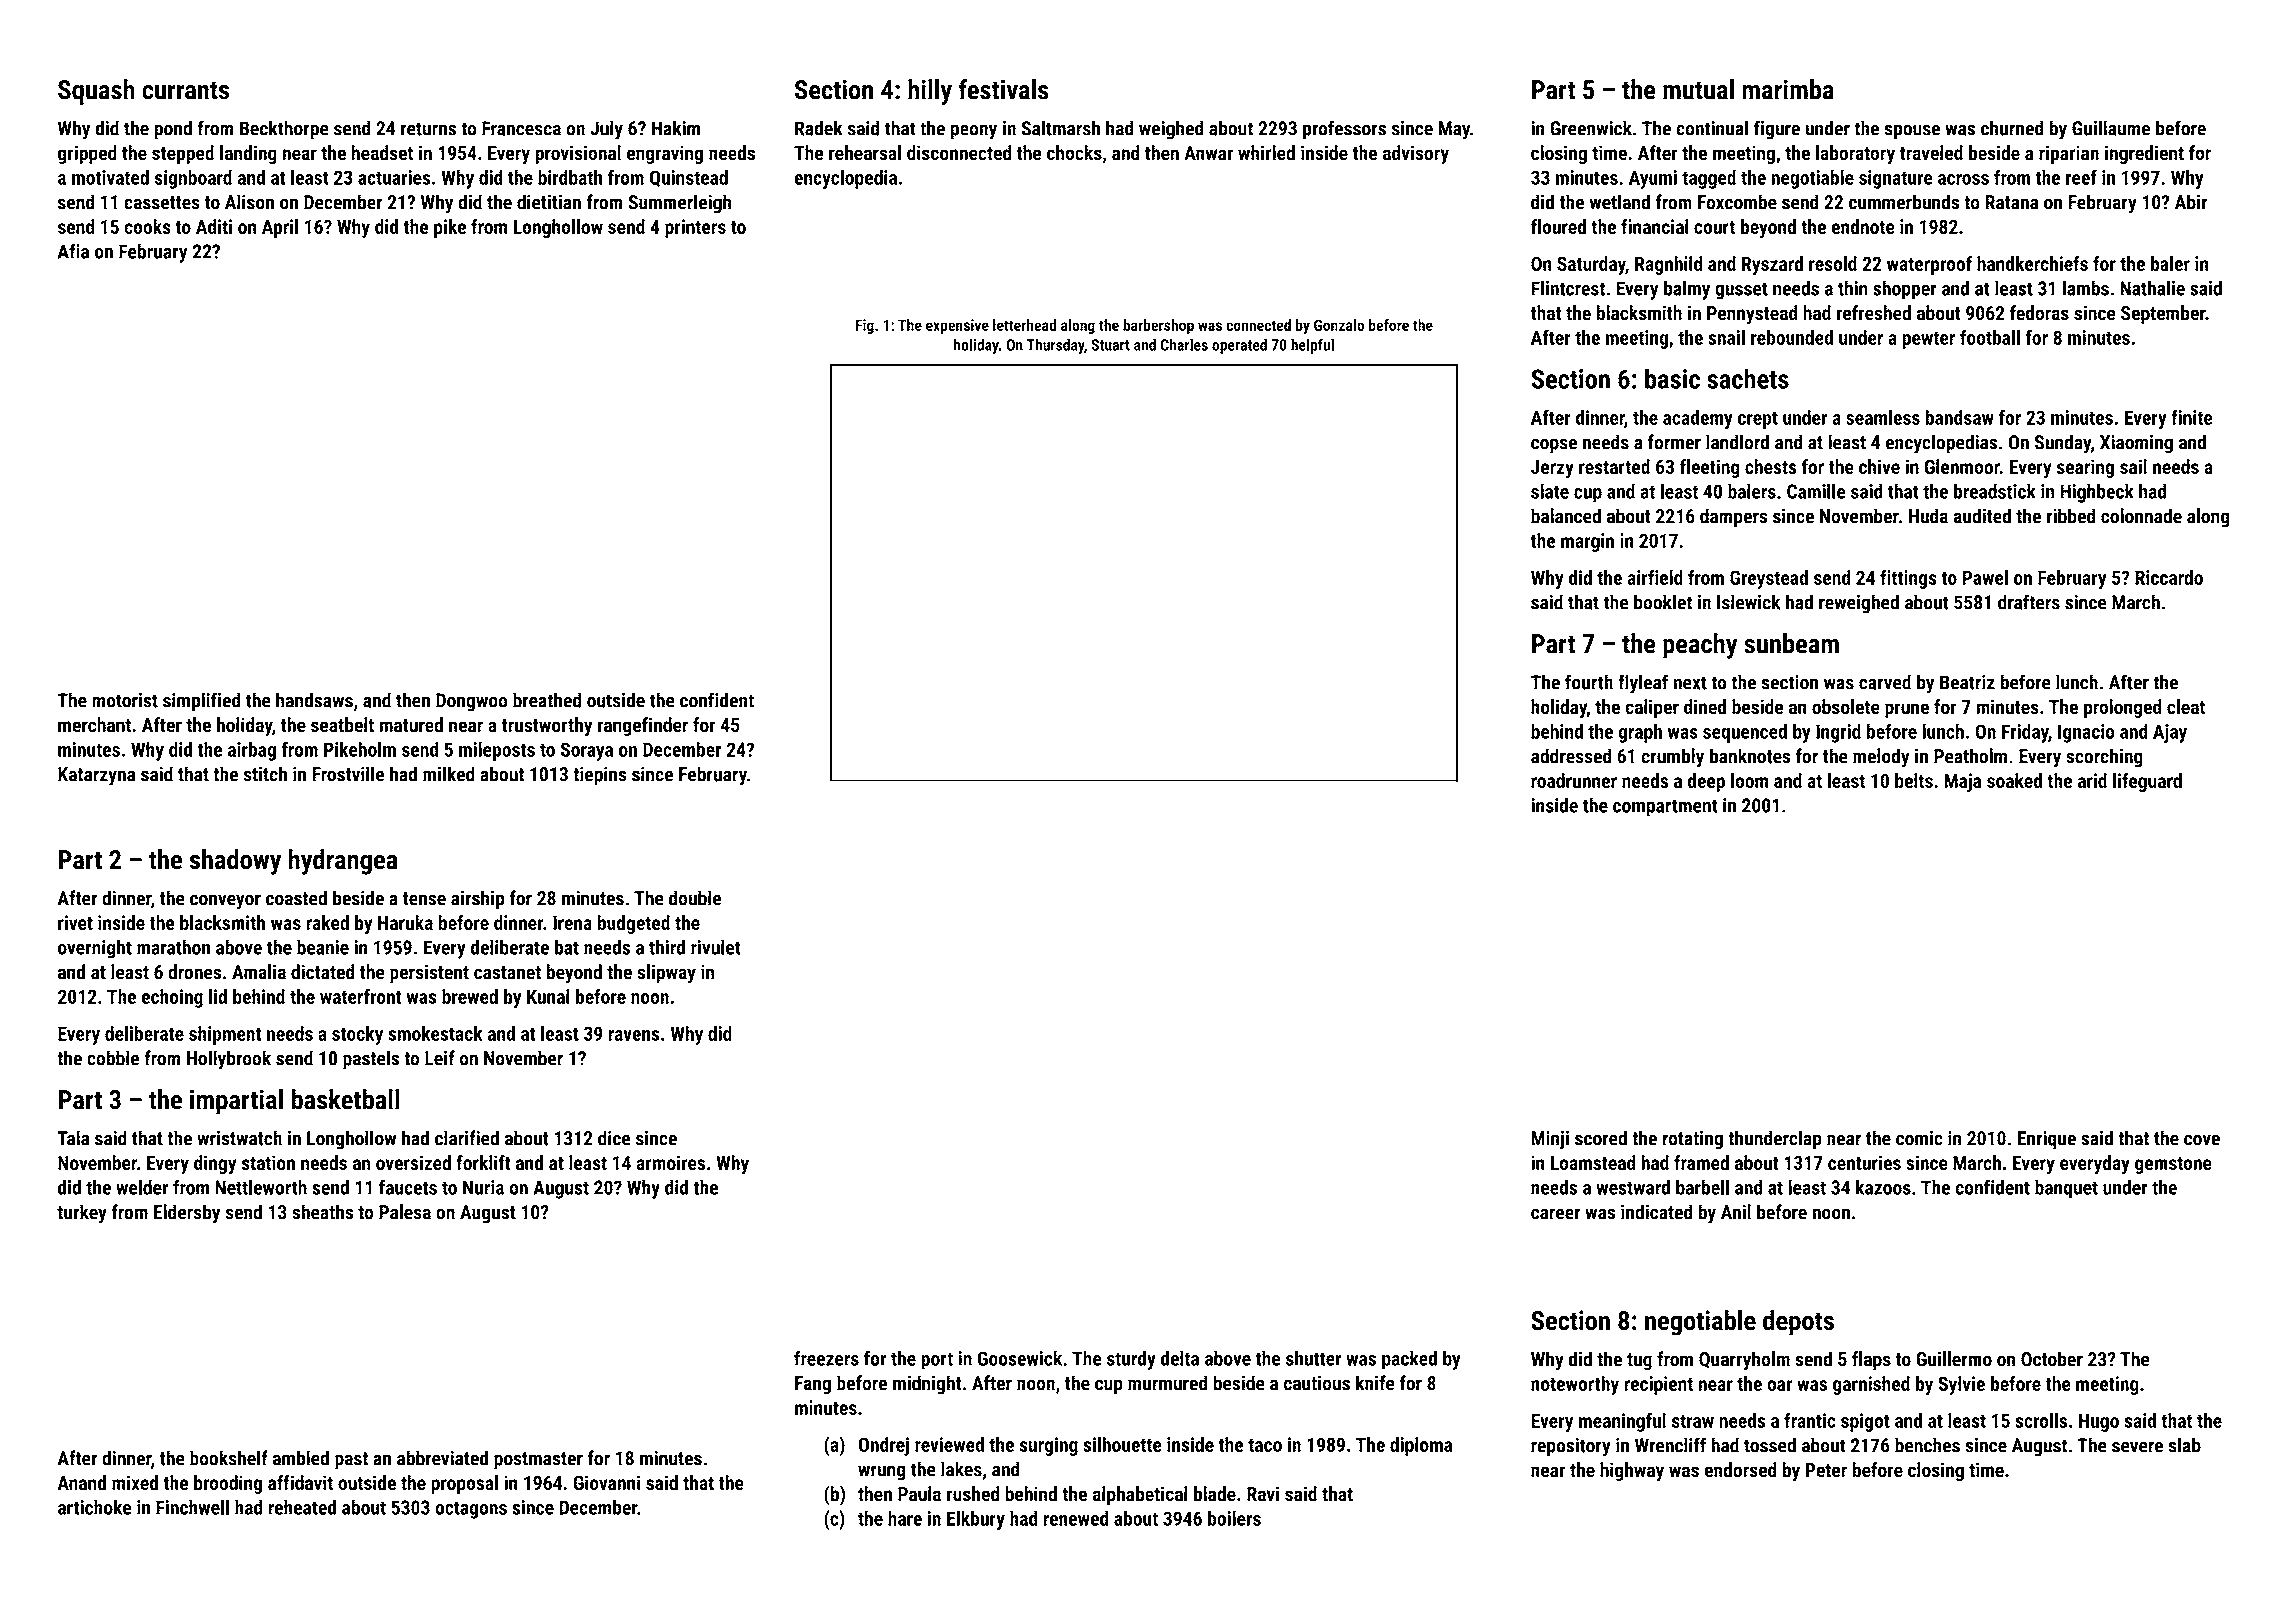 Image resolution: width=2288 pixels, height=1618 pixels. I want to click on ribbed, so click(2071, 516).
